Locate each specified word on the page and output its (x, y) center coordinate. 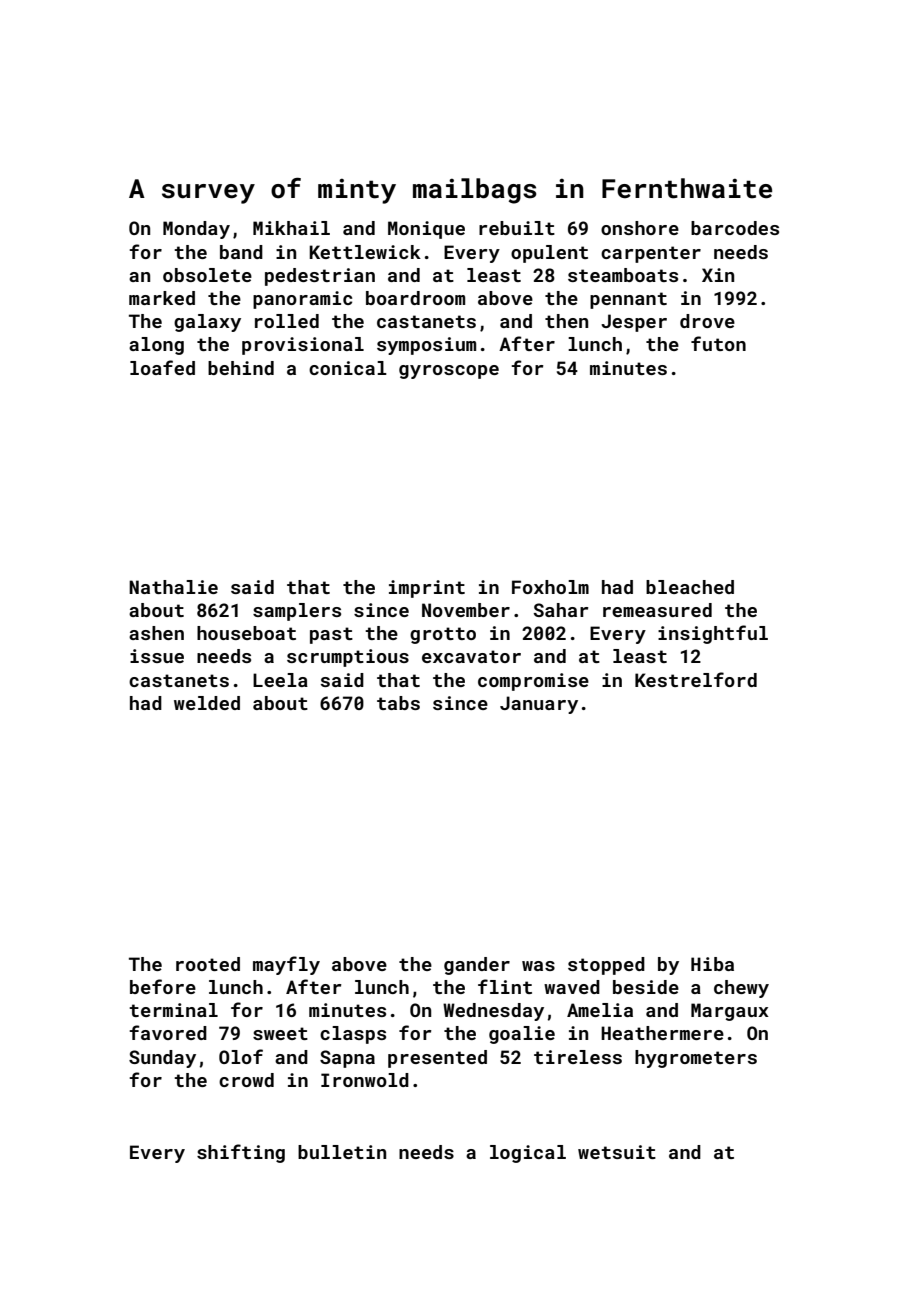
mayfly (286, 965)
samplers (297, 612)
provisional (303, 346)
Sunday (162, 1059)
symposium (426, 346)
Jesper (634, 323)
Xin (718, 275)
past (331, 635)
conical (348, 368)
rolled (287, 321)
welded (207, 703)
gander (477, 966)
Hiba (712, 964)
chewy (741, 989)
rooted (208, 964)
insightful (713, 634)
